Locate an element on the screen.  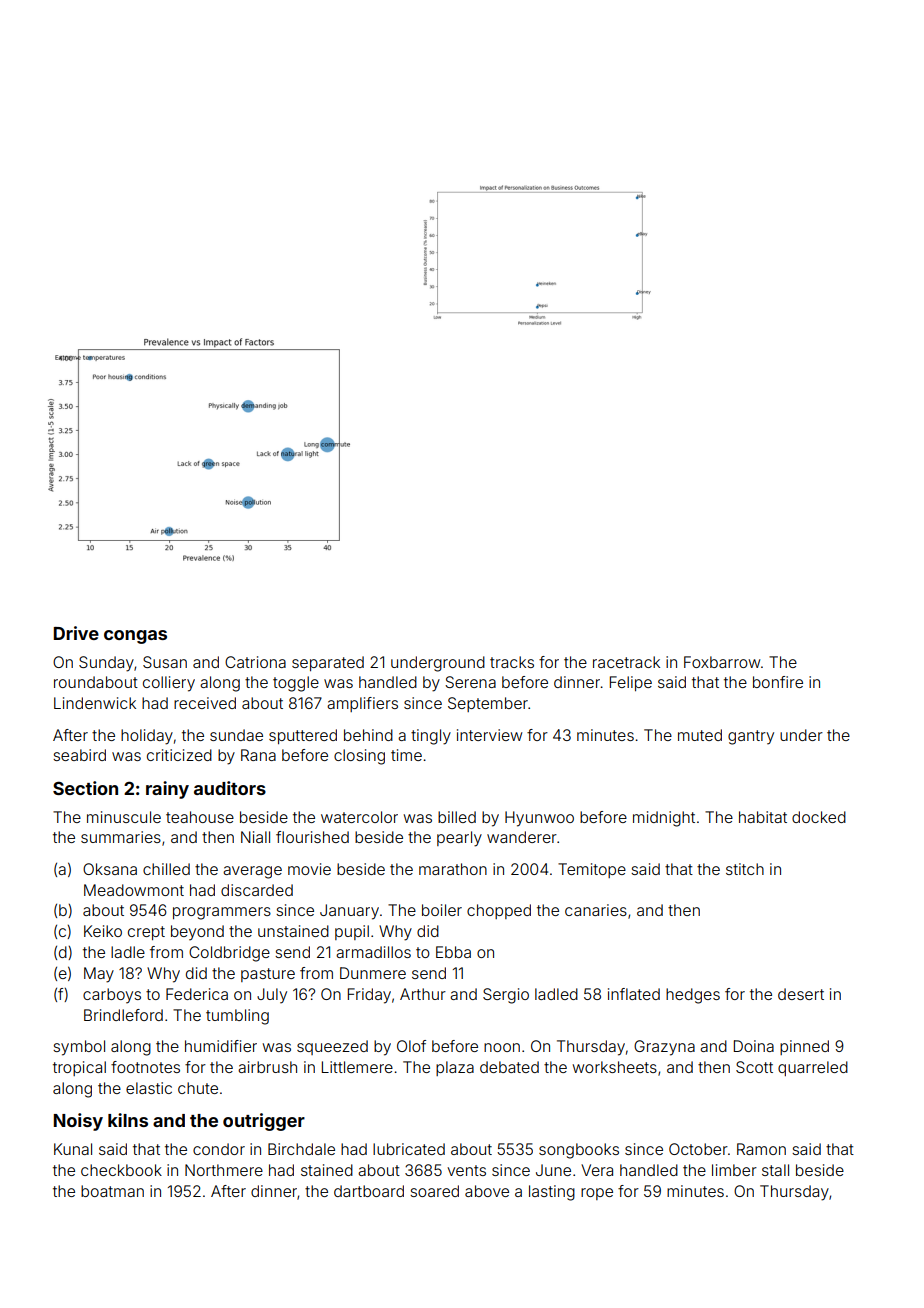
boatman is located at coordinates (112, 1191).
